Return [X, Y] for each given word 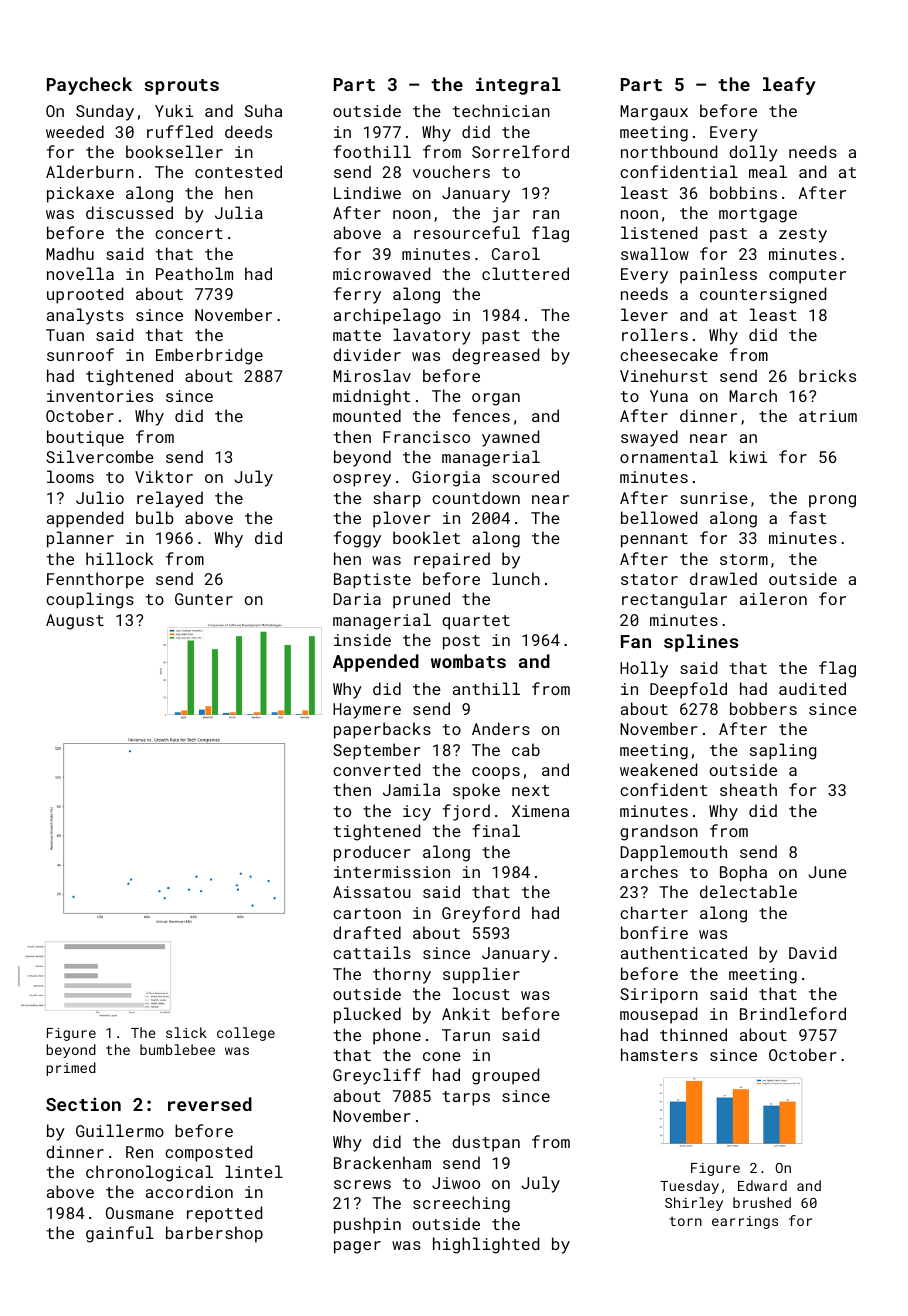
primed [71, 1069]
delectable [748, 891]
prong [832, 501]
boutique [85, 438]
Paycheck [89, 86]
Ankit [466, 1013]
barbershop [214, 1234]
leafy [789, 86]
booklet [426, 537]
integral [518, 86]
